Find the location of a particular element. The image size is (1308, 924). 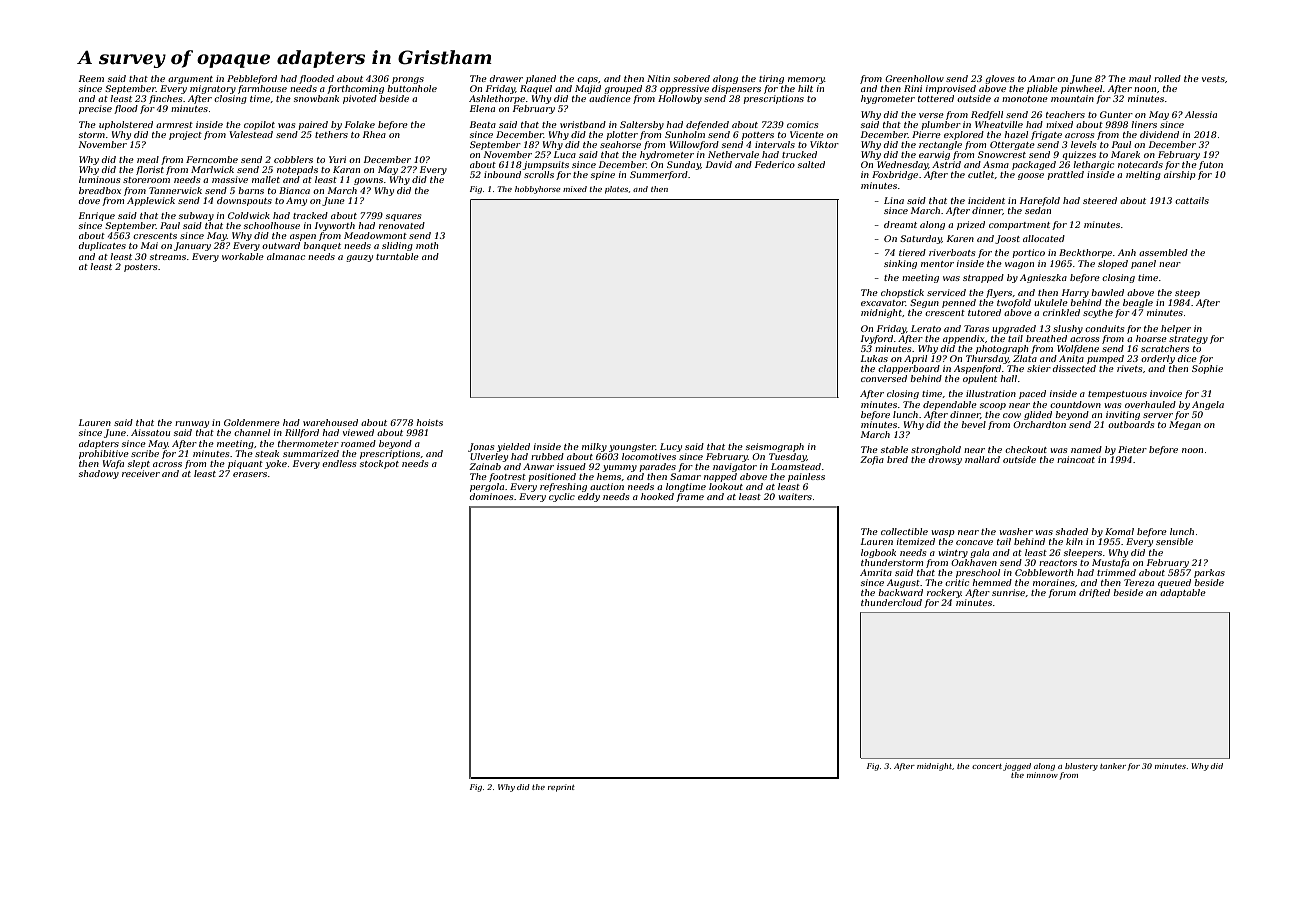

dominoes is located at coordinates (491, 496).
